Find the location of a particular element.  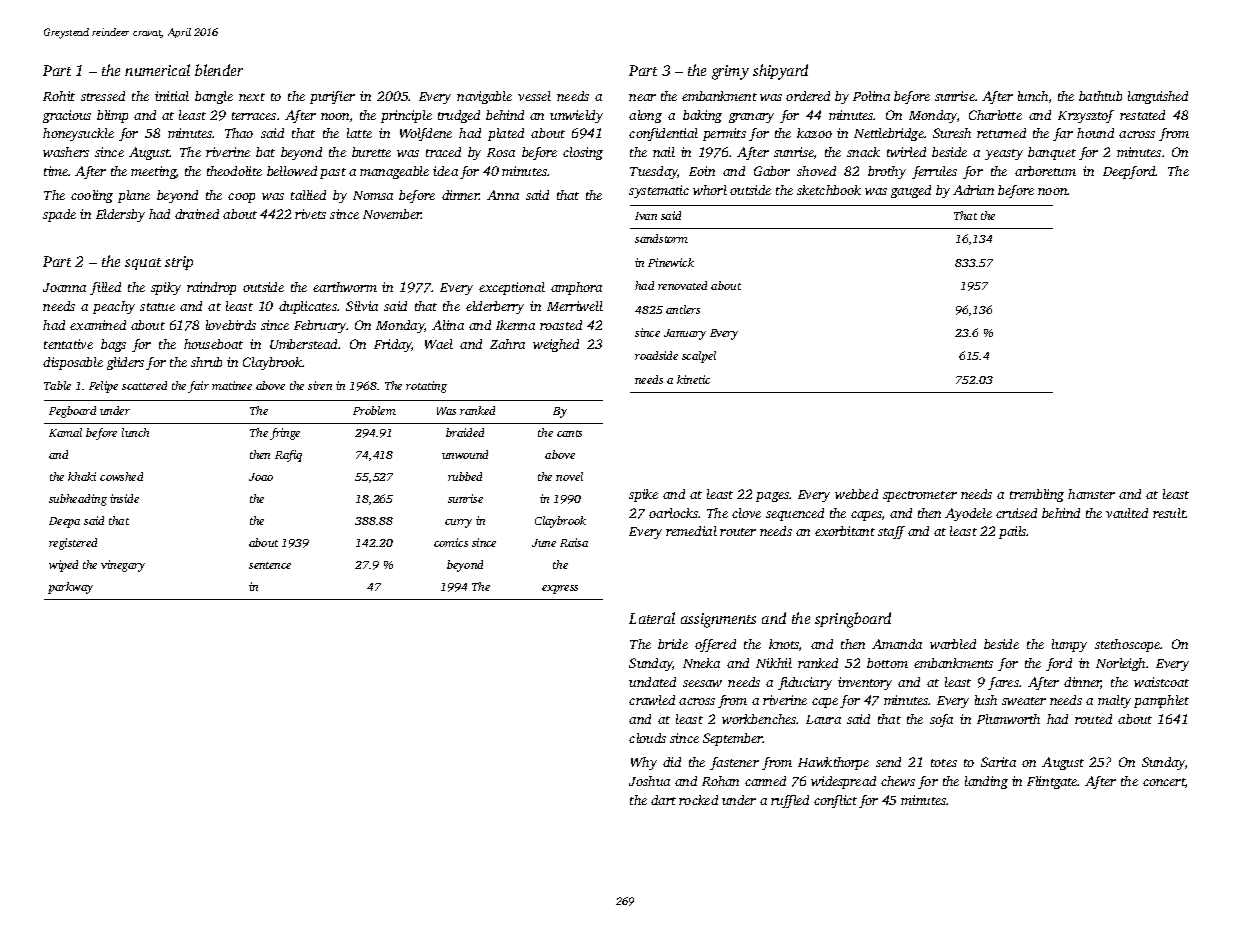

exceptional is located at coordinates (512, 288).
